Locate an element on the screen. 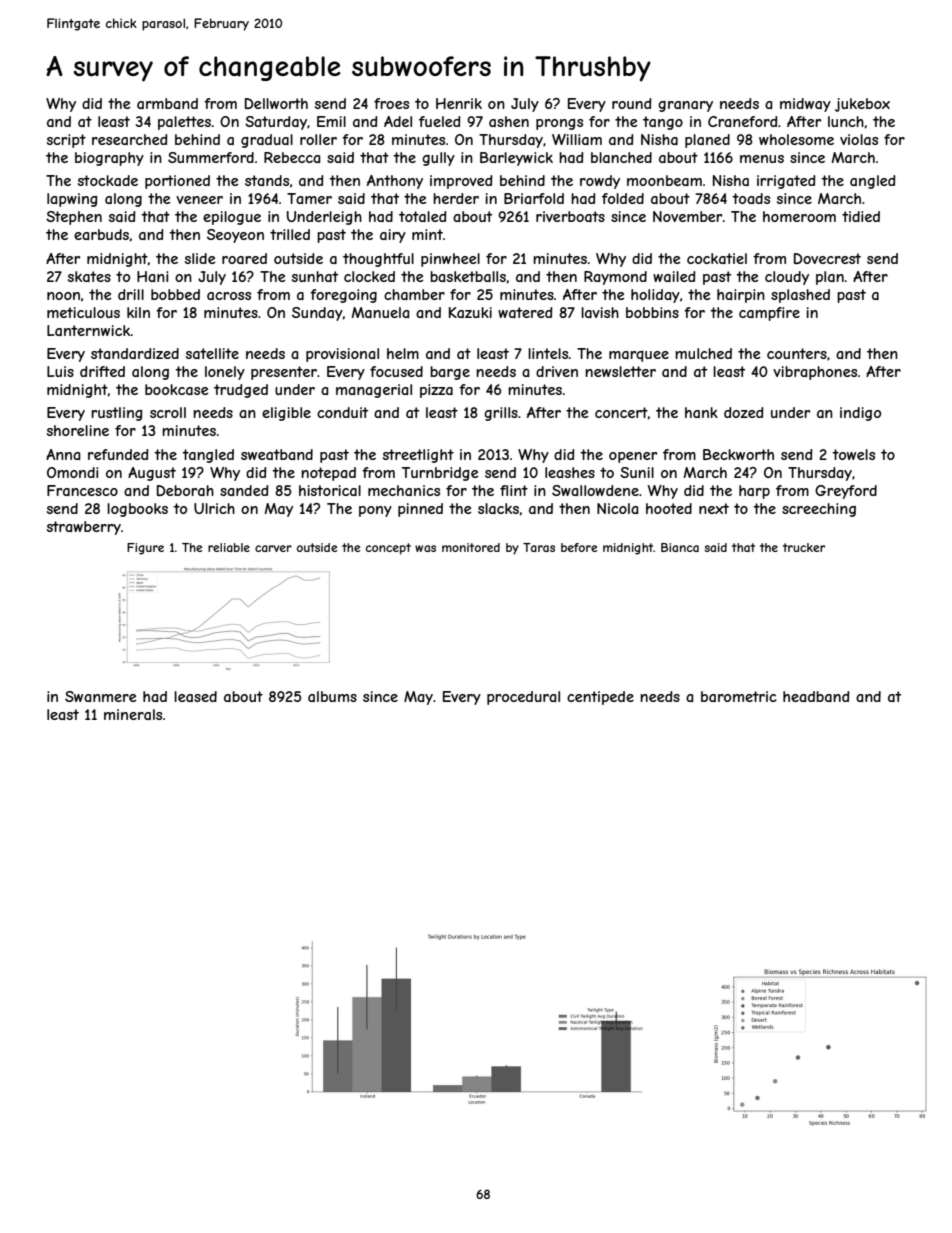  centipede is located at coordinates (600, 698).
